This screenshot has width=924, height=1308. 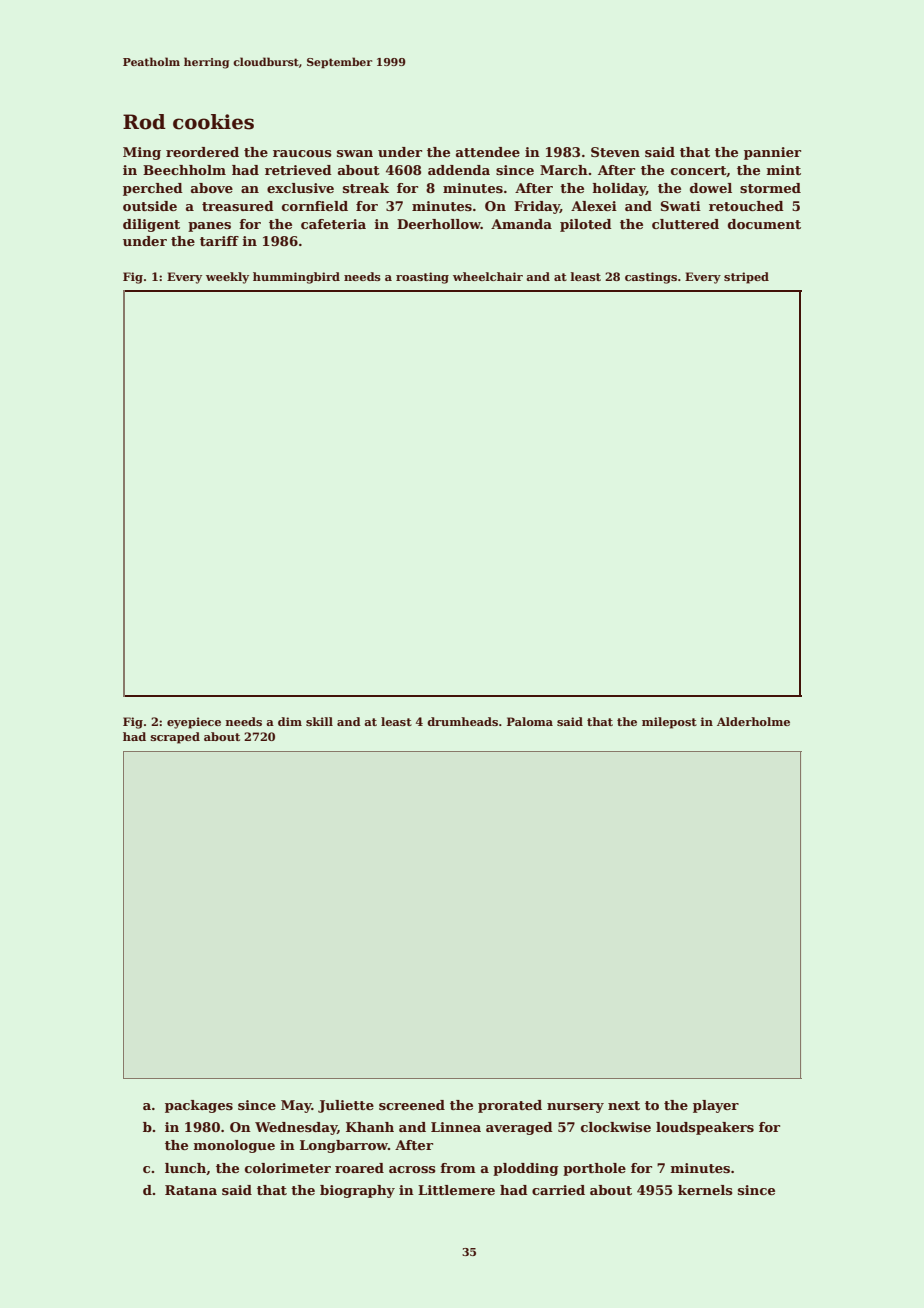 I want to click on milepost, so click(x=669, y=723).
